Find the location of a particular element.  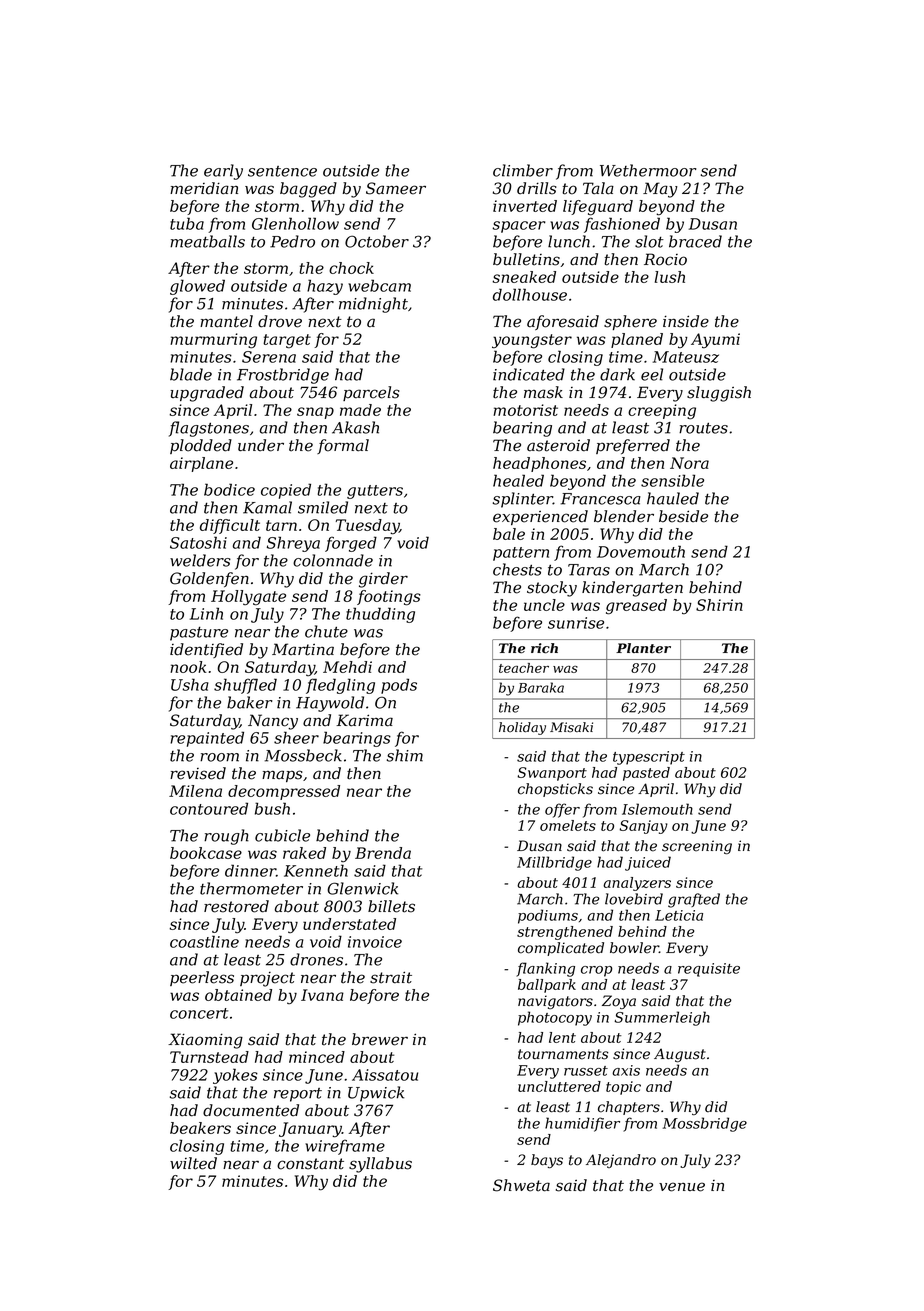

Planter is located at coordinates (643, 648).
